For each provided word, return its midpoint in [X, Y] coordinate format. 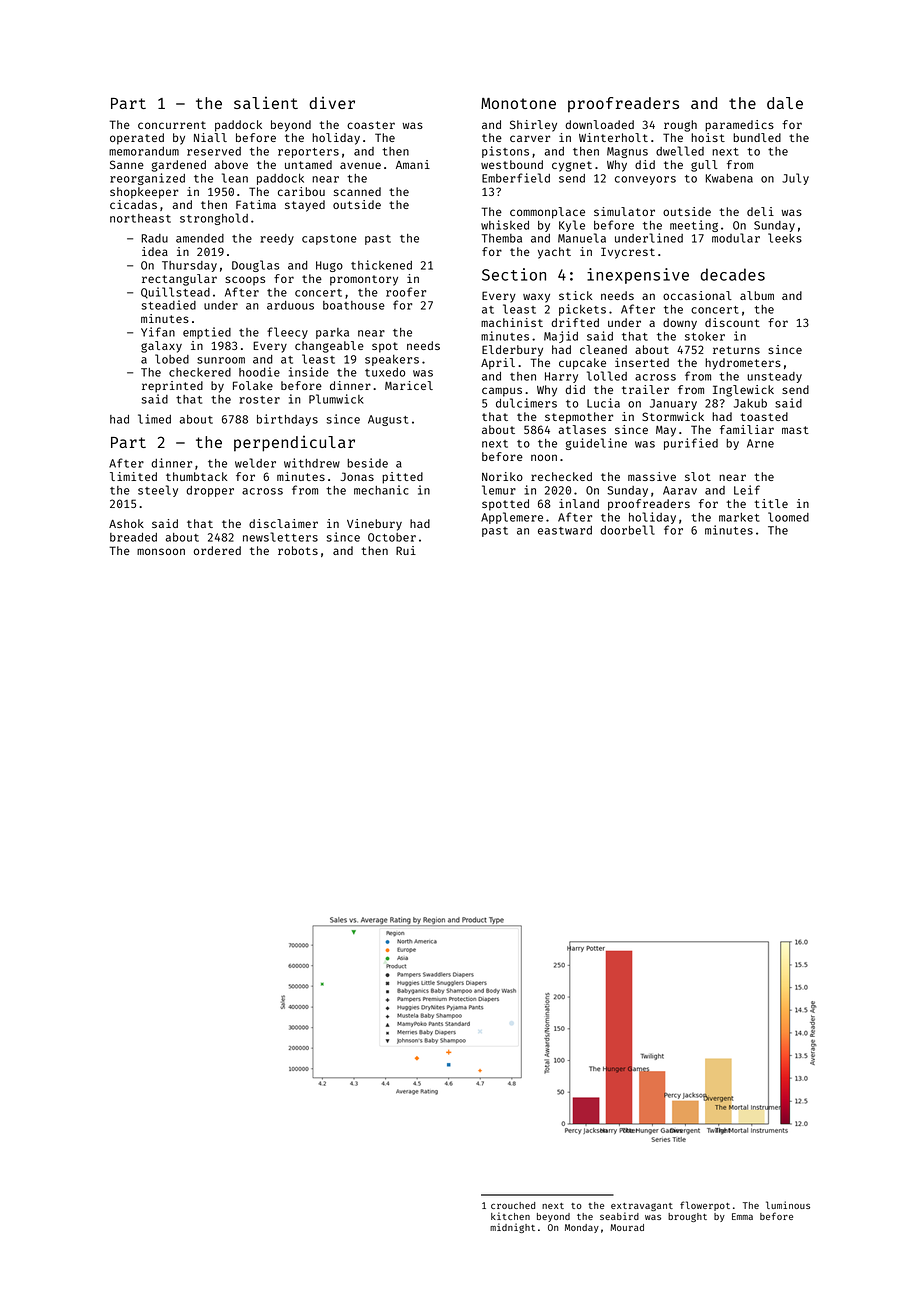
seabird [619, 1216]
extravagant [642, 1207]
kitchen [510, 1216]
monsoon [161, 551]
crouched [513, 1205]
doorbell [627, 530]
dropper [210, 491]
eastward [565, 530]
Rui [406, 550]
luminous [788, 1205]
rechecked [561, 476]
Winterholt [613, 137]
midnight [512, 1228]
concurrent [172, 125]
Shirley [533, 126]
